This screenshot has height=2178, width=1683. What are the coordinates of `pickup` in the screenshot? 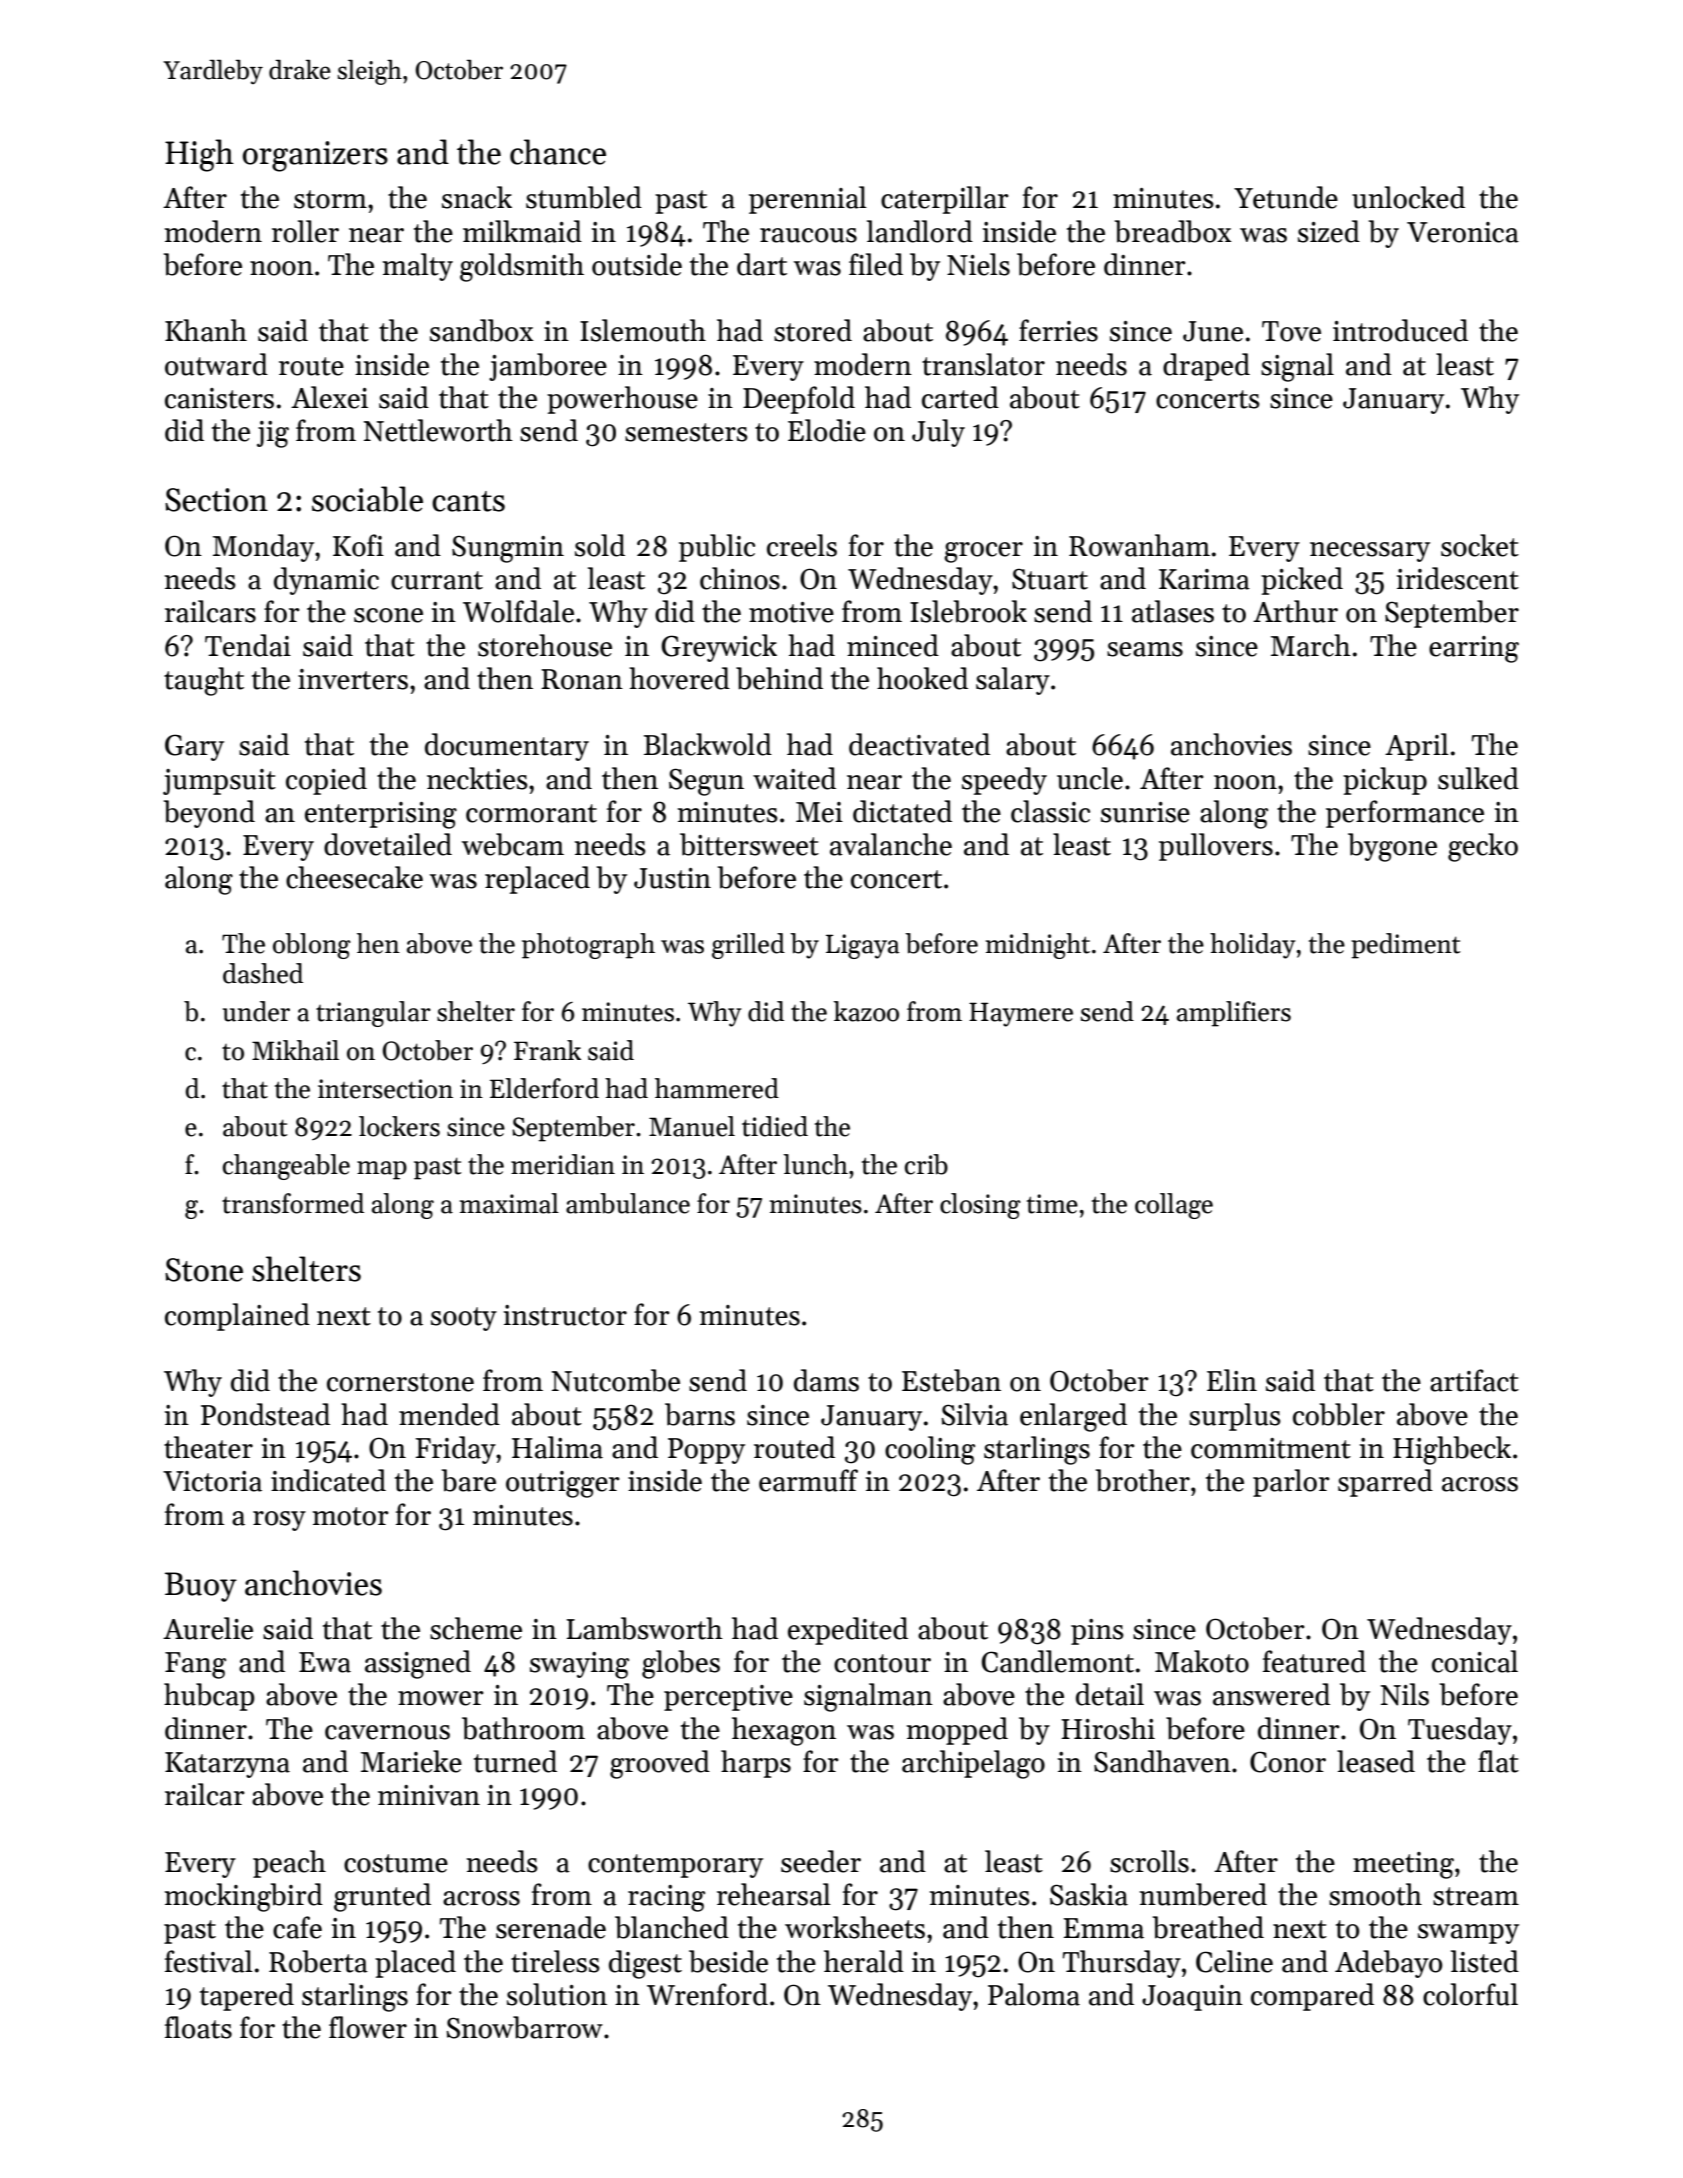 It's located at (1385, 781).
